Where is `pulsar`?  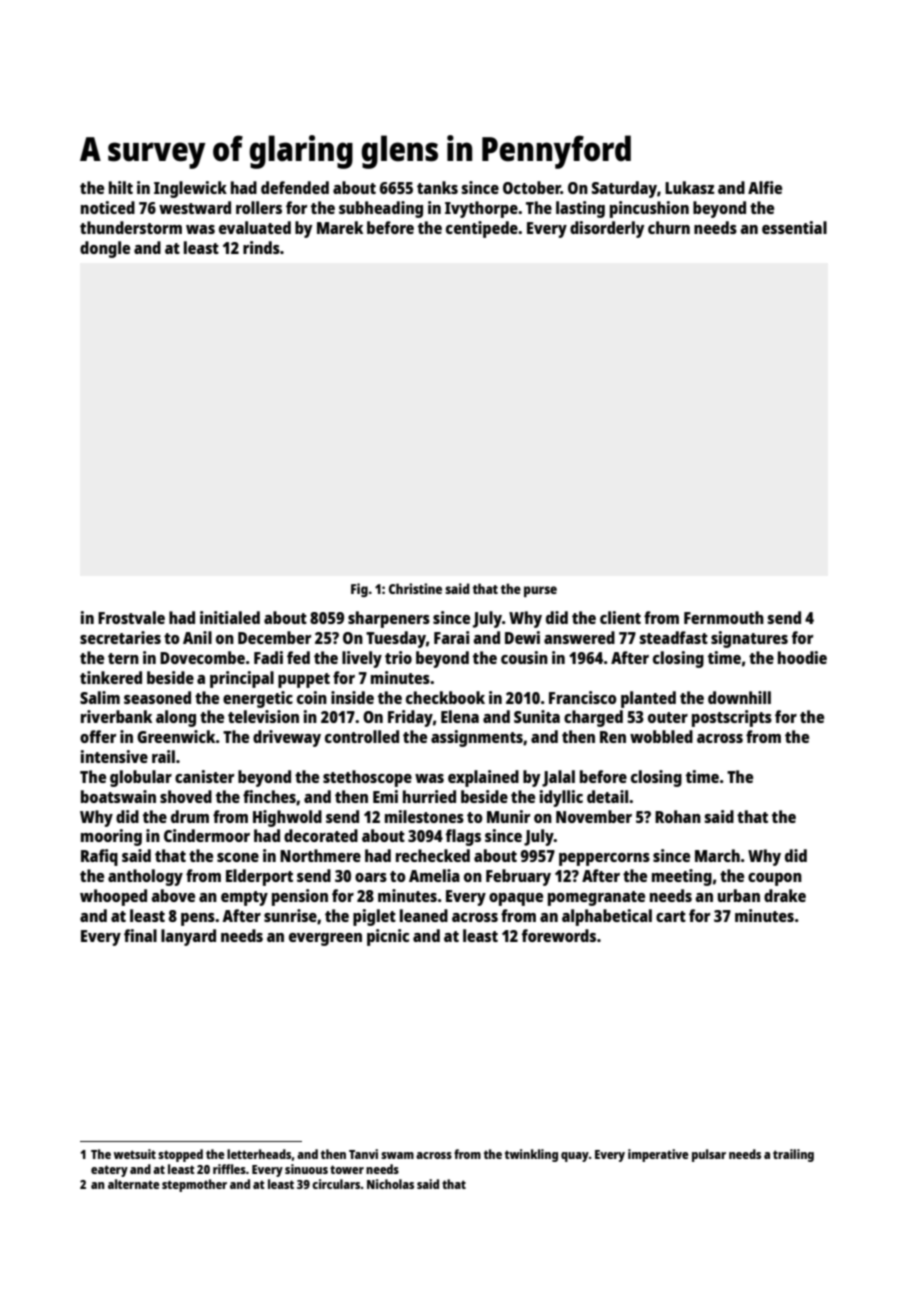
pulsar is located at coordinates (709, 1155).
